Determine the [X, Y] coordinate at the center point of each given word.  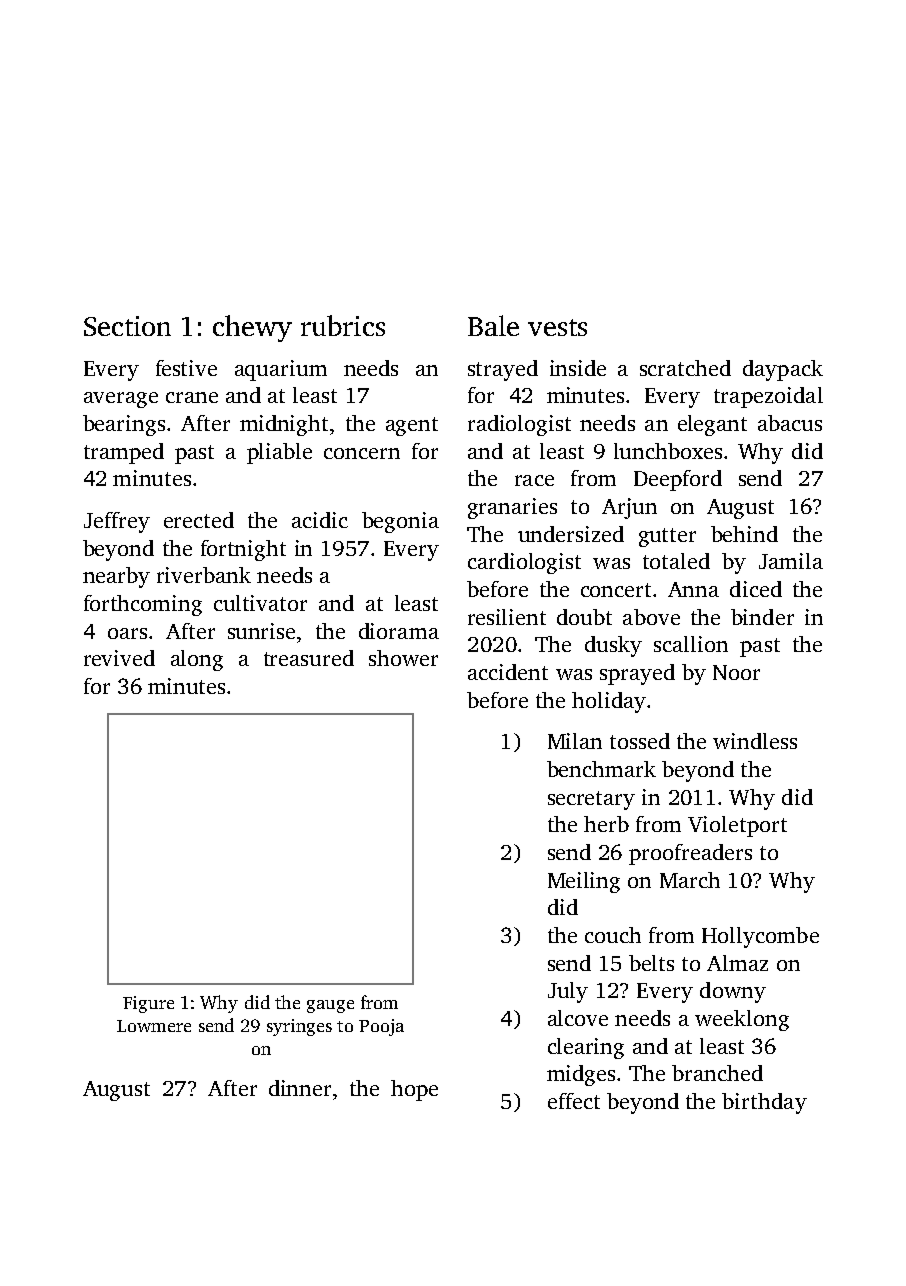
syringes [299, 1027]
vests [557, 327]
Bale [493, 325]
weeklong [742, 1020]
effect [574, 1101]
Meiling [584, 882]
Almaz [737, 963]
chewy [252, 328]
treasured [309, 658]
